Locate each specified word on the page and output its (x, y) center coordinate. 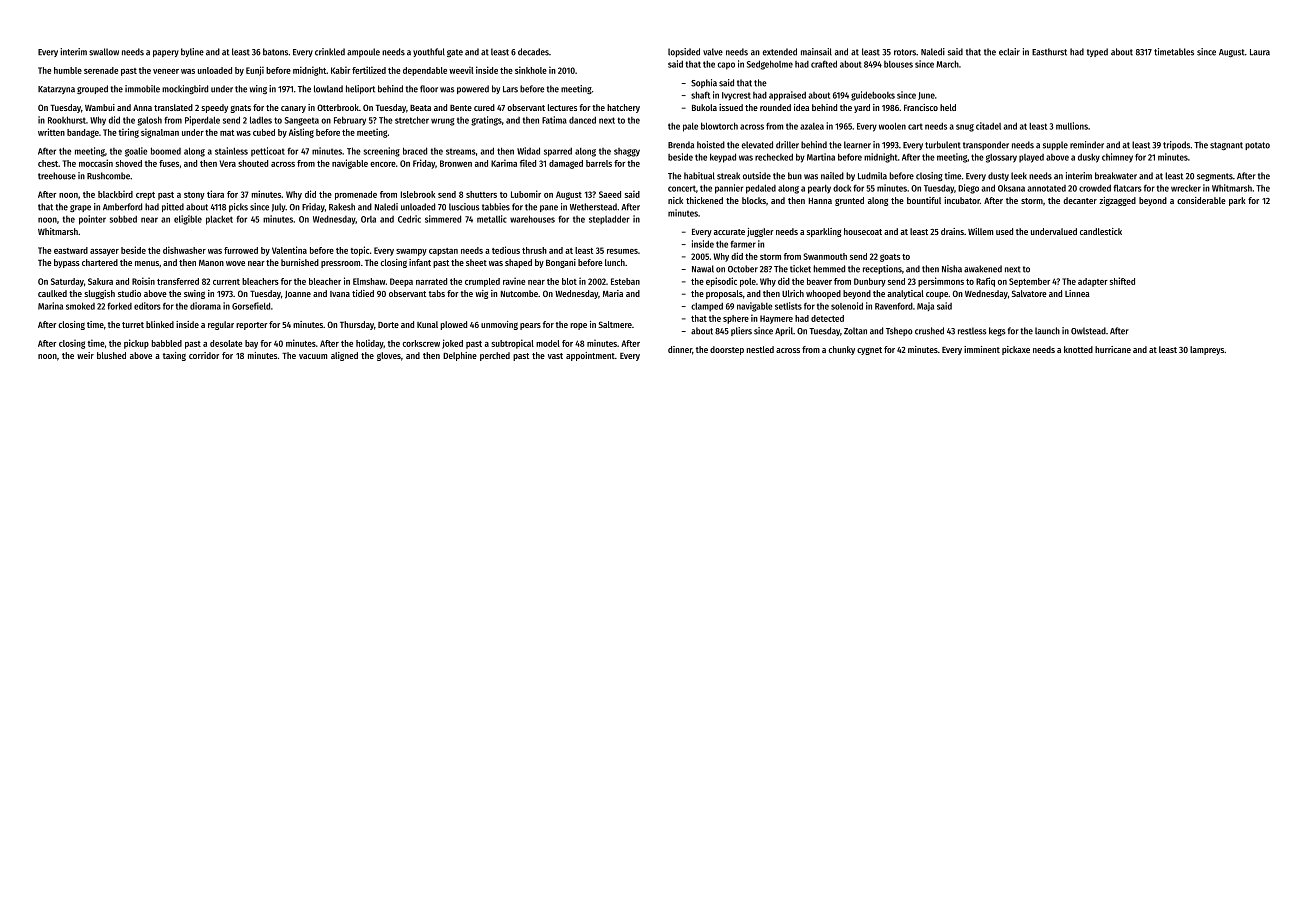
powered (473, 89)
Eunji (255, 71)
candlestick (1101, 231)
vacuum (313, 356)
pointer (92, 220)
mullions (1072, 126)
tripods (1176, 145)
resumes (622, 251)
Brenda (681, 145)
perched (495, 356)
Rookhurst (67, 120)
